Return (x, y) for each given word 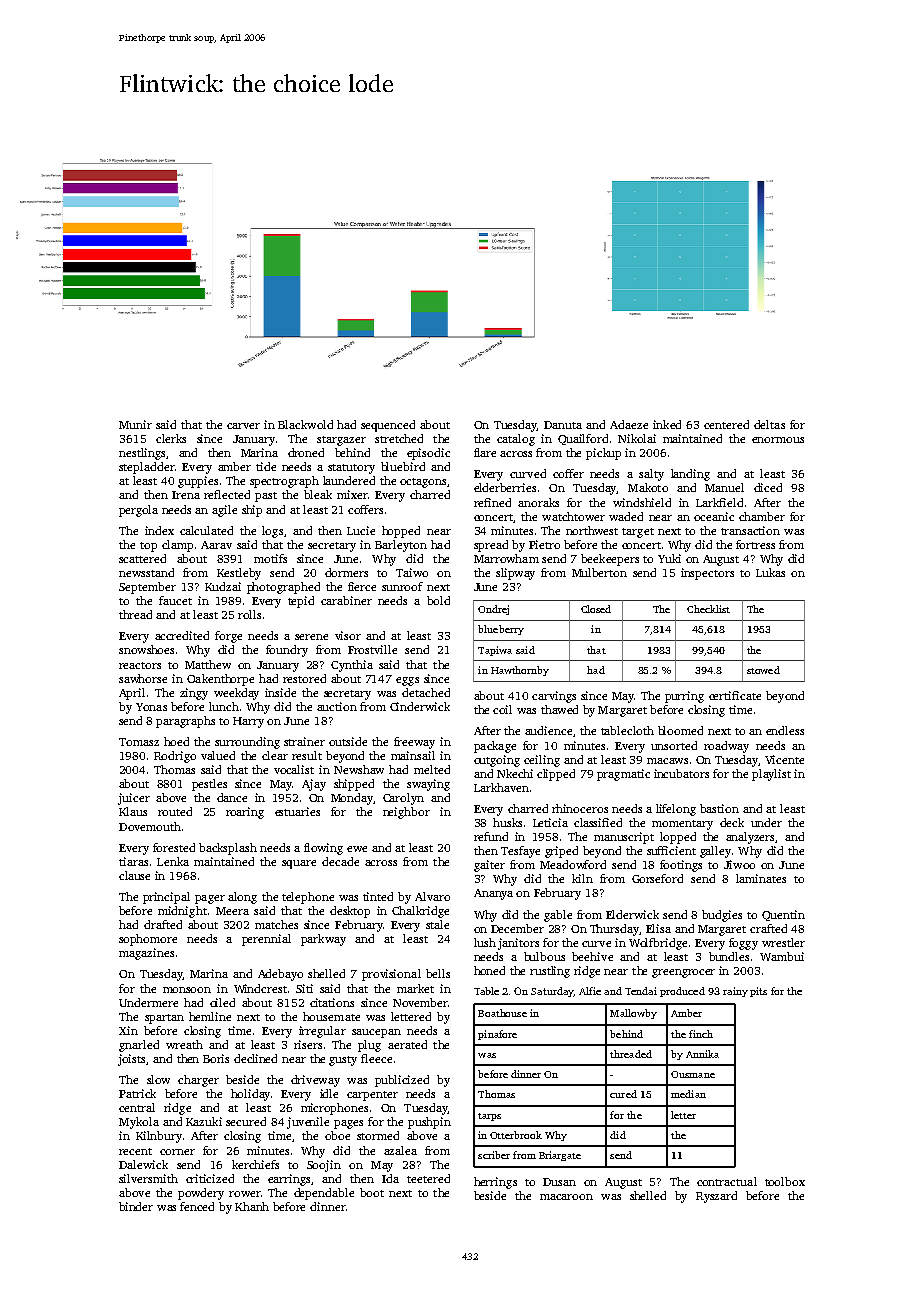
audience (548, 730)
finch (701, 1034)
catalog (516, 440)
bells (438, 973)
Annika (702, 1054)
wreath (184, 1044)
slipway (515, 574)
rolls (249, 614)
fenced (197, 1206)
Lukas (770, 572)
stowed (763, 670)
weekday (236, 694)
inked (667, 424)
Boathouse (502, 1013)
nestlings (142, 454)
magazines (146, 954)
